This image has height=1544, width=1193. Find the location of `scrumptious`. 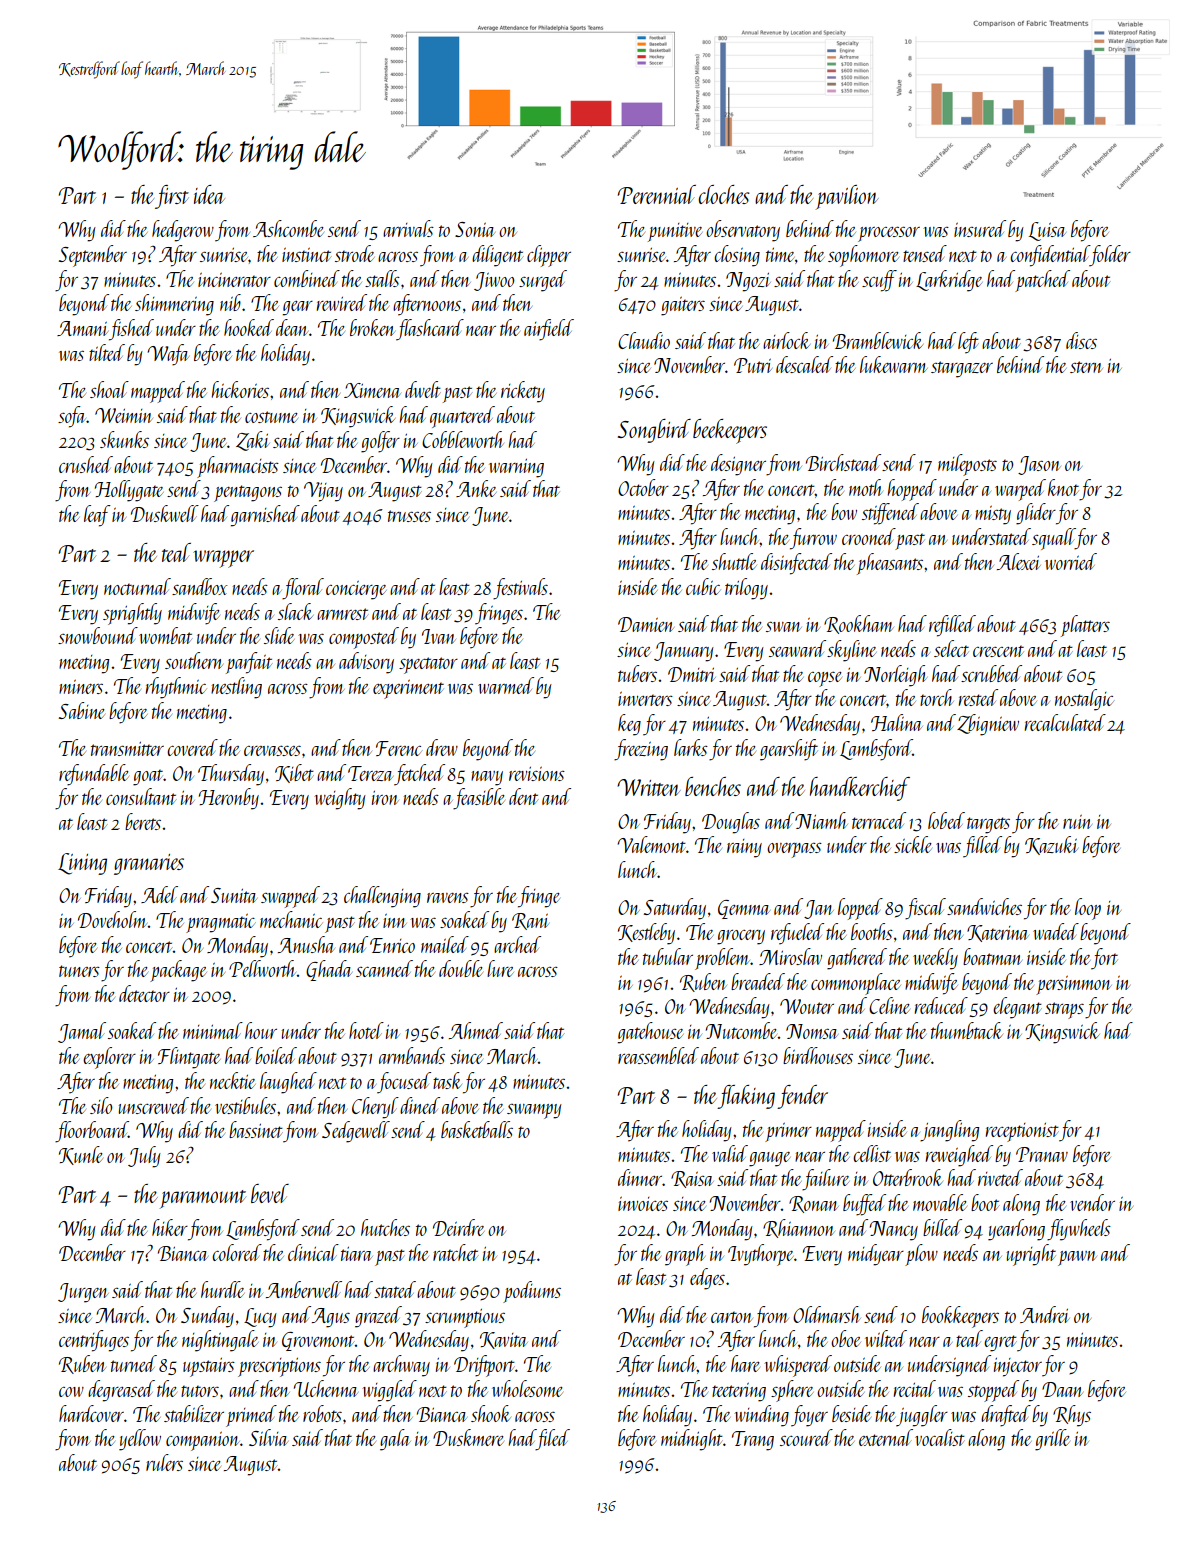

scrumptious is located at coordinates (465, 1318).
